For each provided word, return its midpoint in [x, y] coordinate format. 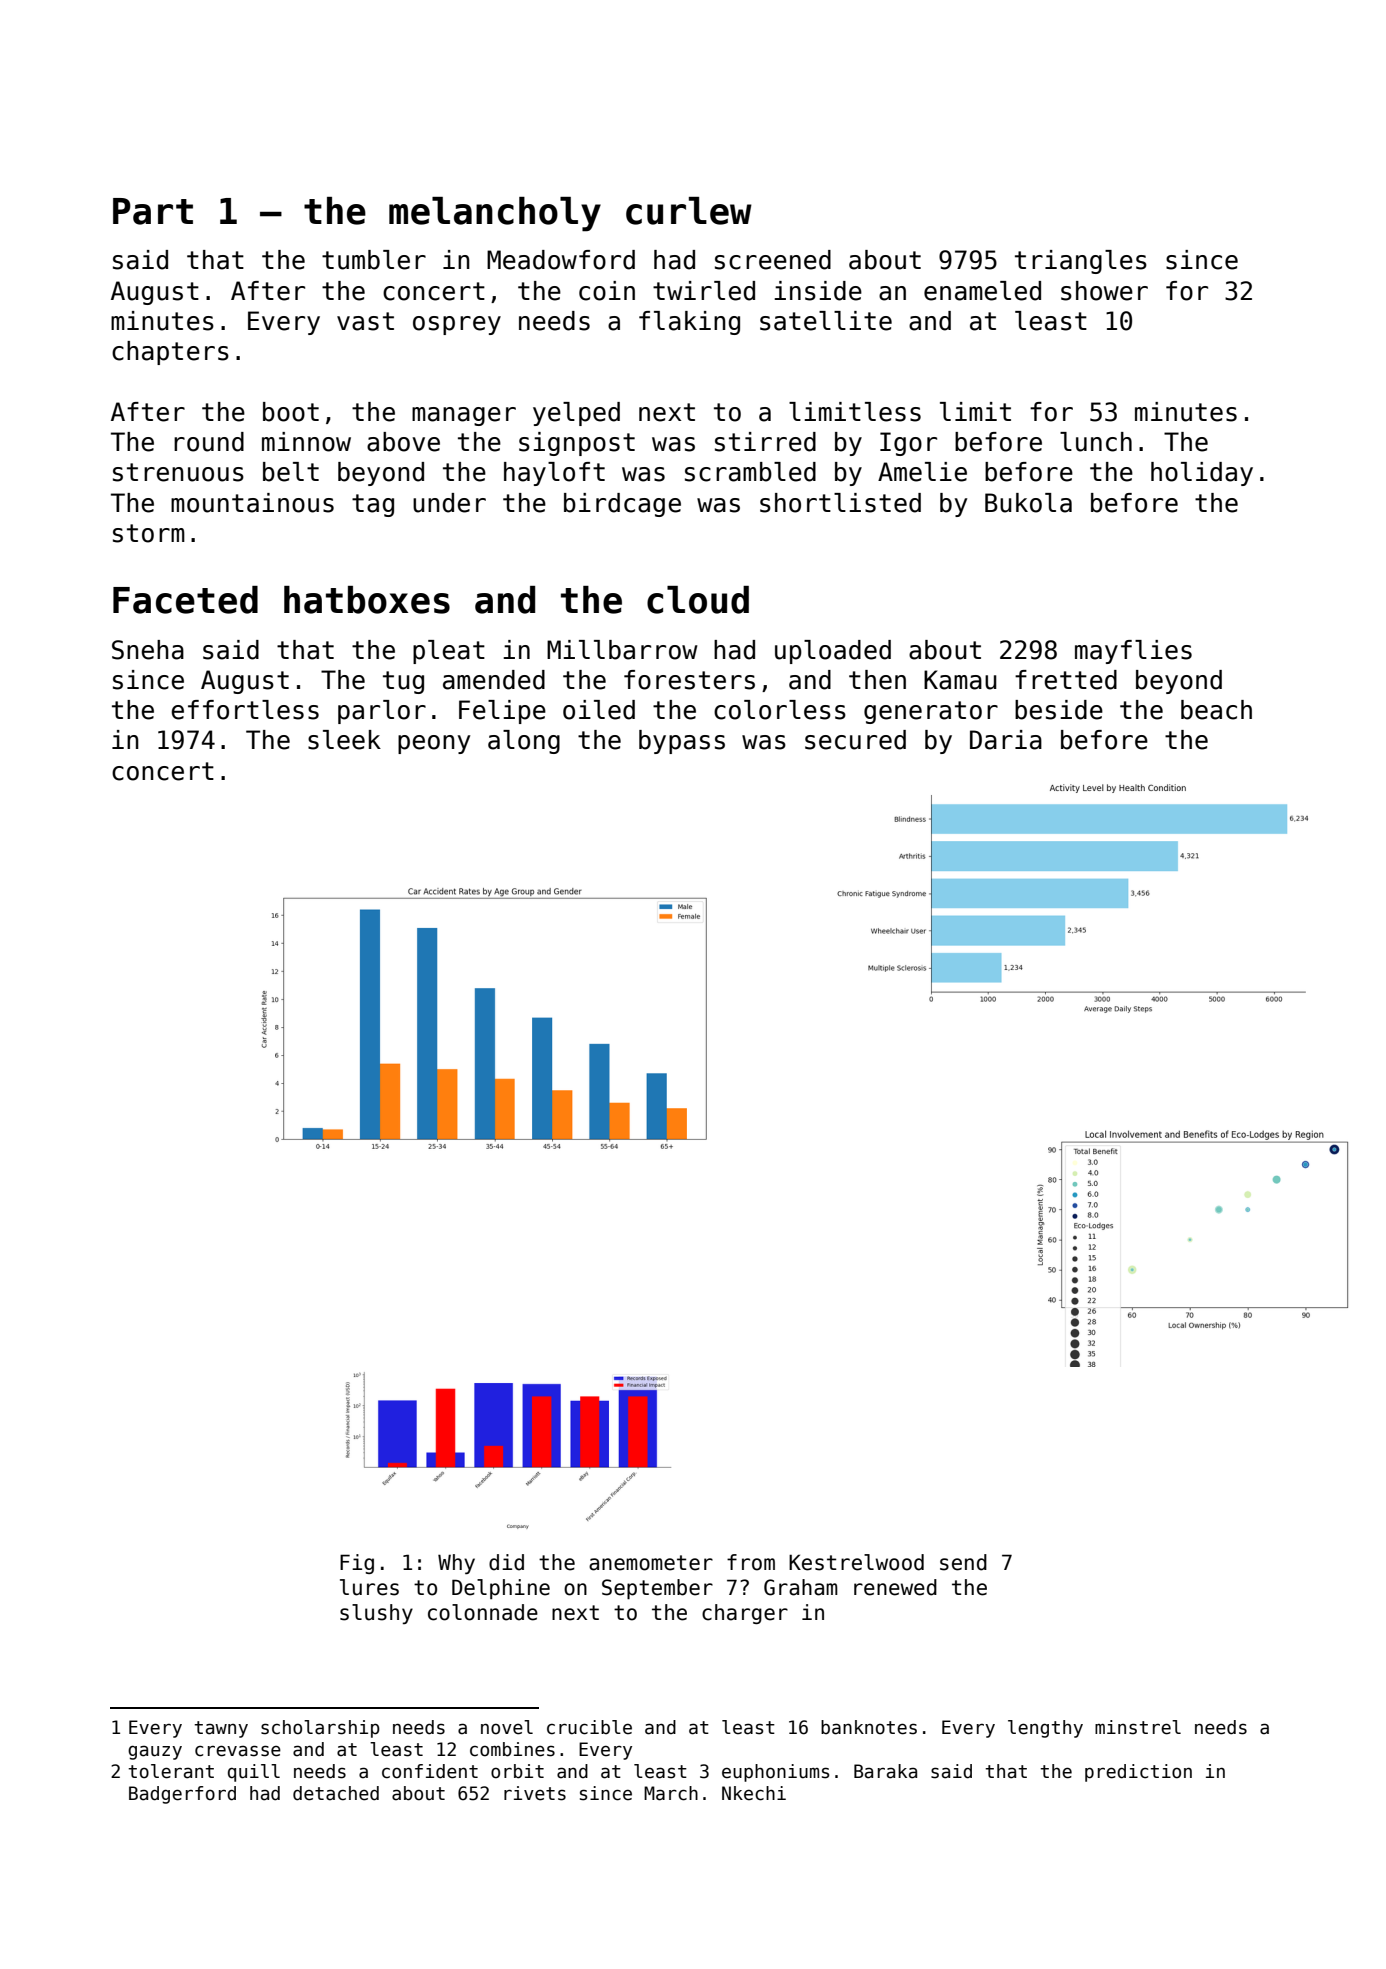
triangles [1081, 262]
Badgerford [182, 1795]
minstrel [1138, 1727]
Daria [1006, 740]
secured [855, 740]
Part [153, 211]
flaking [689, 323]
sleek [344, 740]
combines [512, 1749]
